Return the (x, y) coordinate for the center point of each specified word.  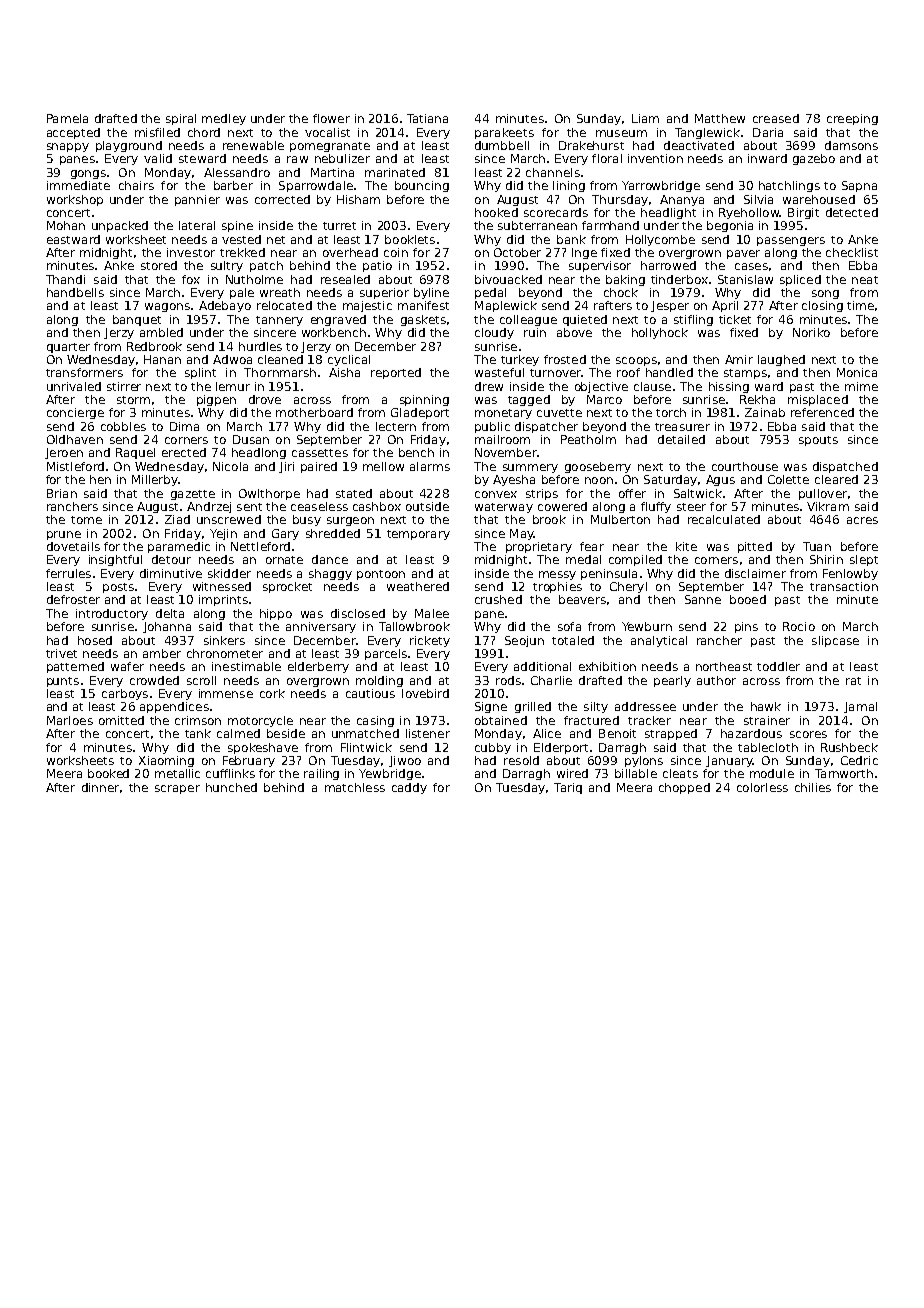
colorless (762, 787)
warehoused (819, 199)
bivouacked (508, 279)
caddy (409, 788)
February (249, 761)
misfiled (157, 132)
